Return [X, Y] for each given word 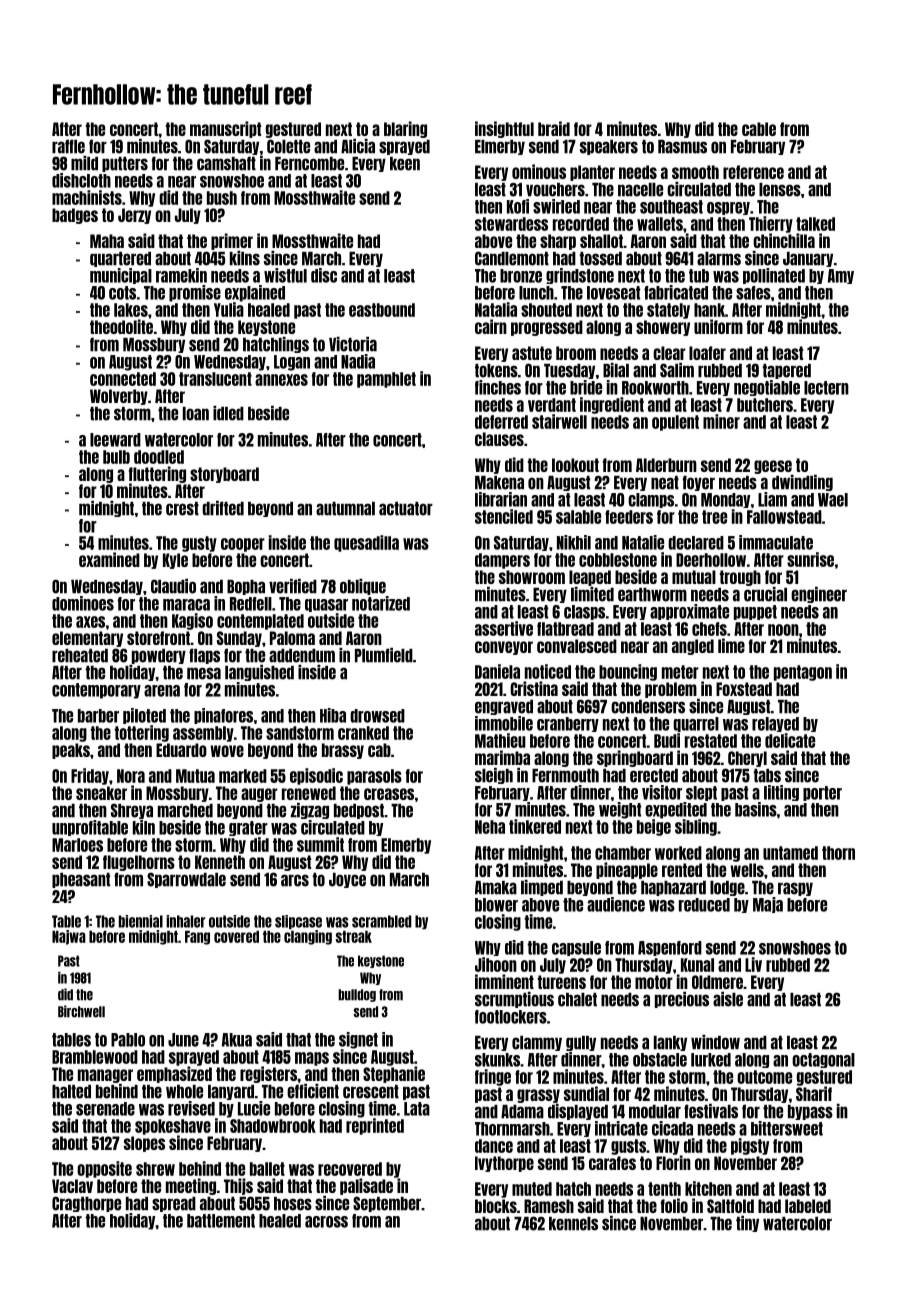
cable [759, 129]
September [387, 1204]
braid [554, 128]
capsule [576, 948]
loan [196, 414]
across [326, 1222]
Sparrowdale [186, 880]
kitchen [708, 1188]
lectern [826, 388]
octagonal [823, 1060]
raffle [68, 146]
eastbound [382, 310]
